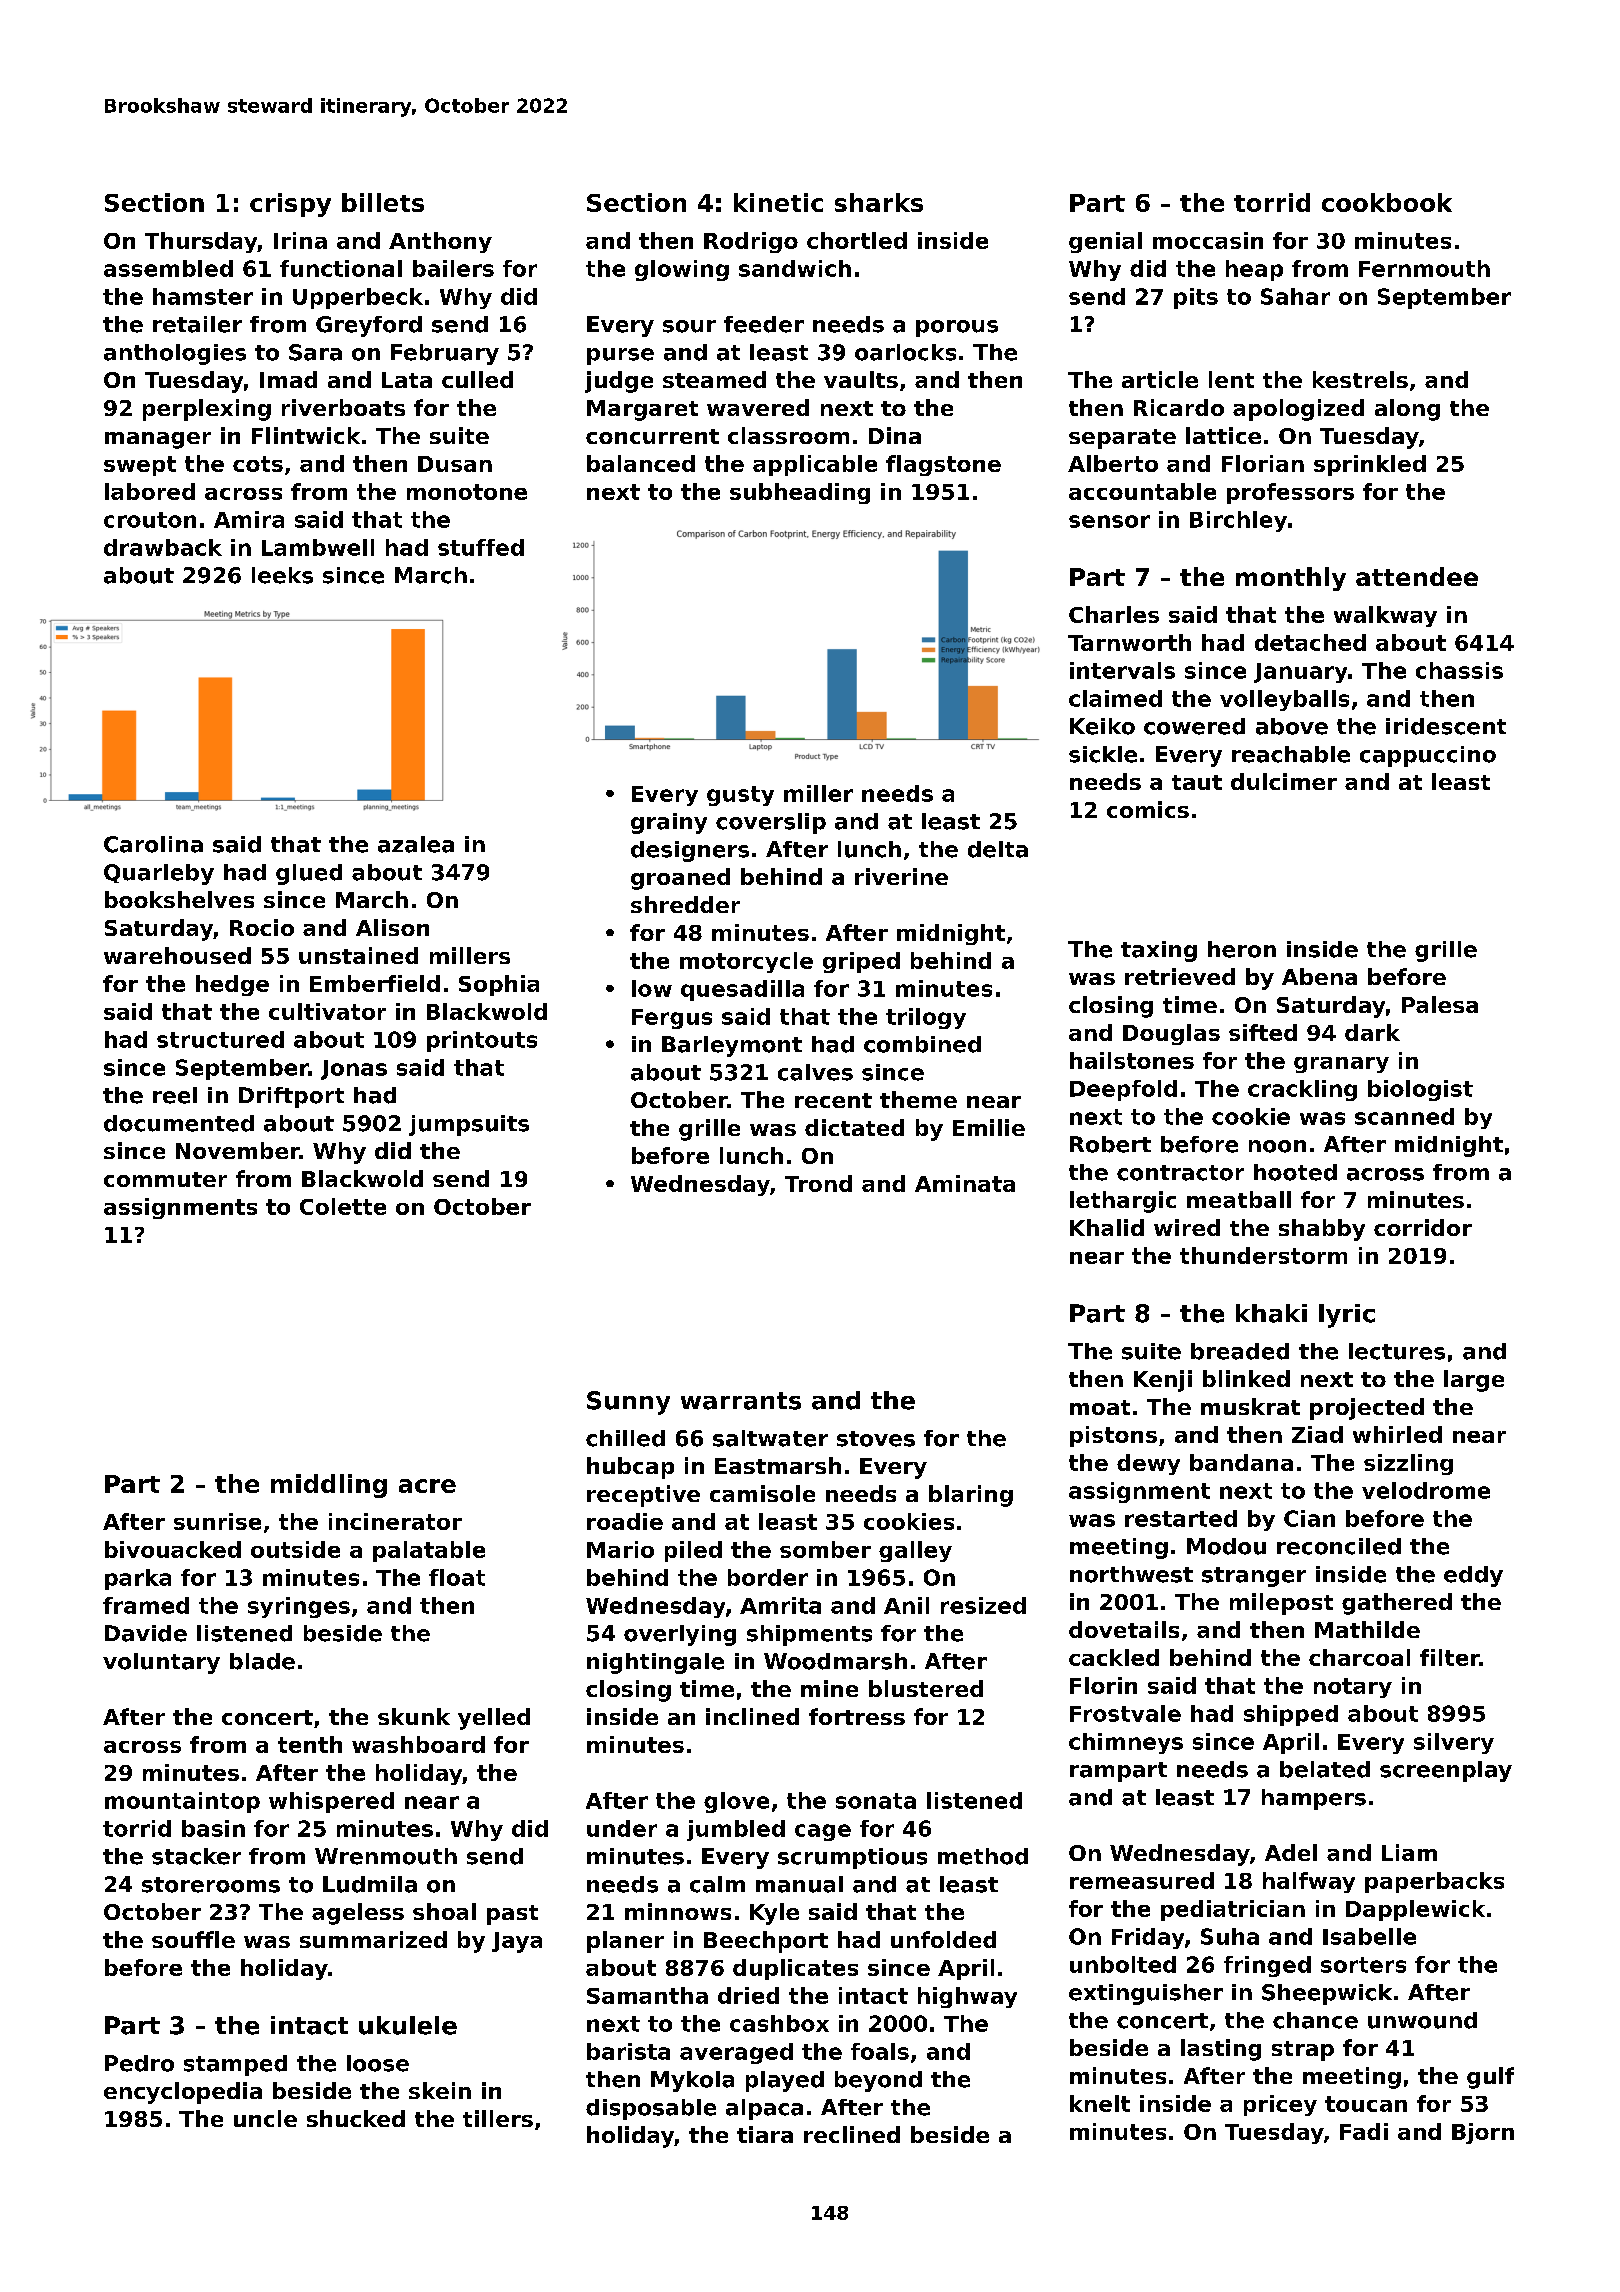 Image resolution: width=1620 pixels, height=2292 pixels. What do you see at coordinates (383, 202) in the document?
I see `billets` at bounding box center [383, 202].
